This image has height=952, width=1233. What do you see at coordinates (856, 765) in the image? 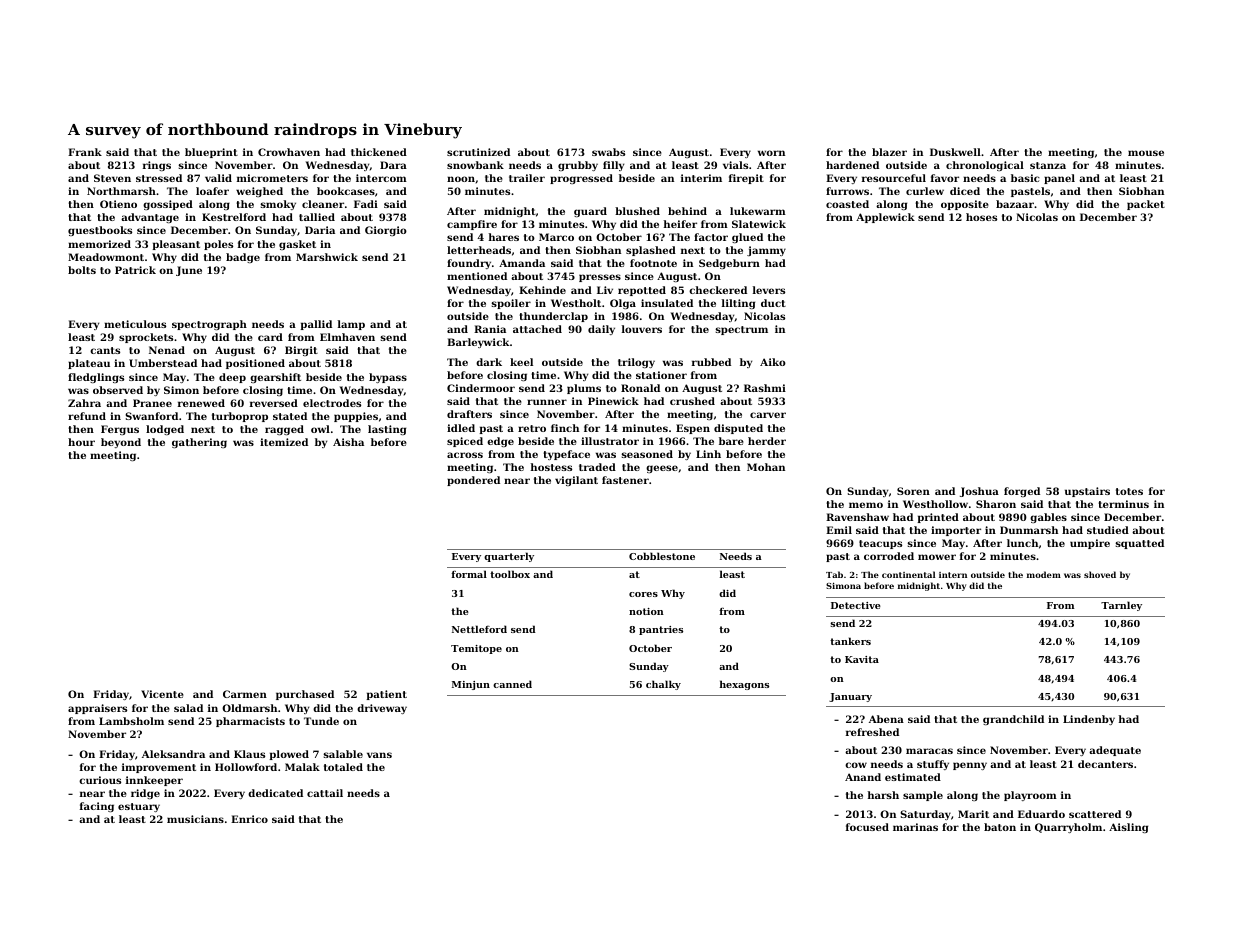
I see `cow` at bounding box center [856, 765].
